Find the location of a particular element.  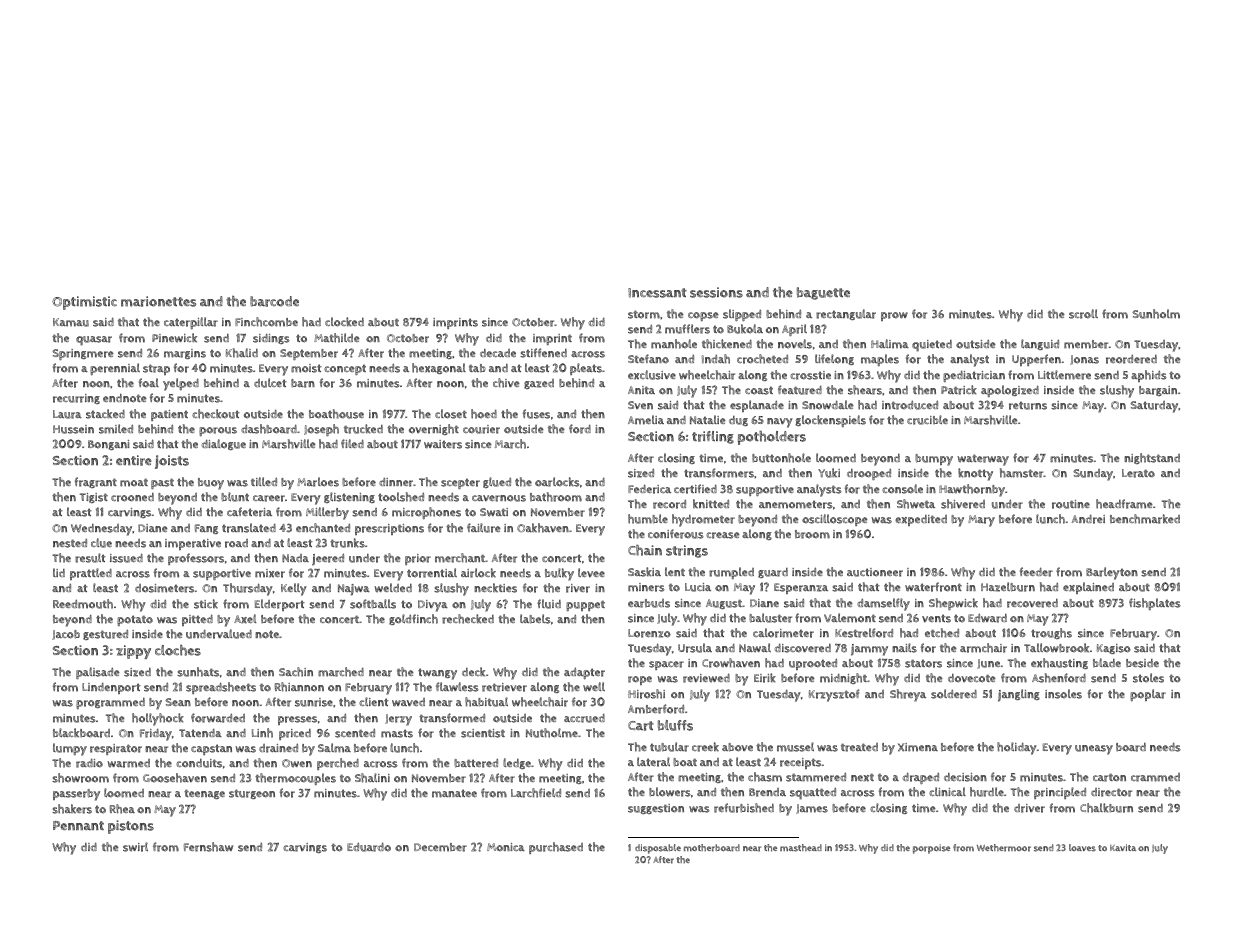

expedited is located at coordinates (921, 520).
